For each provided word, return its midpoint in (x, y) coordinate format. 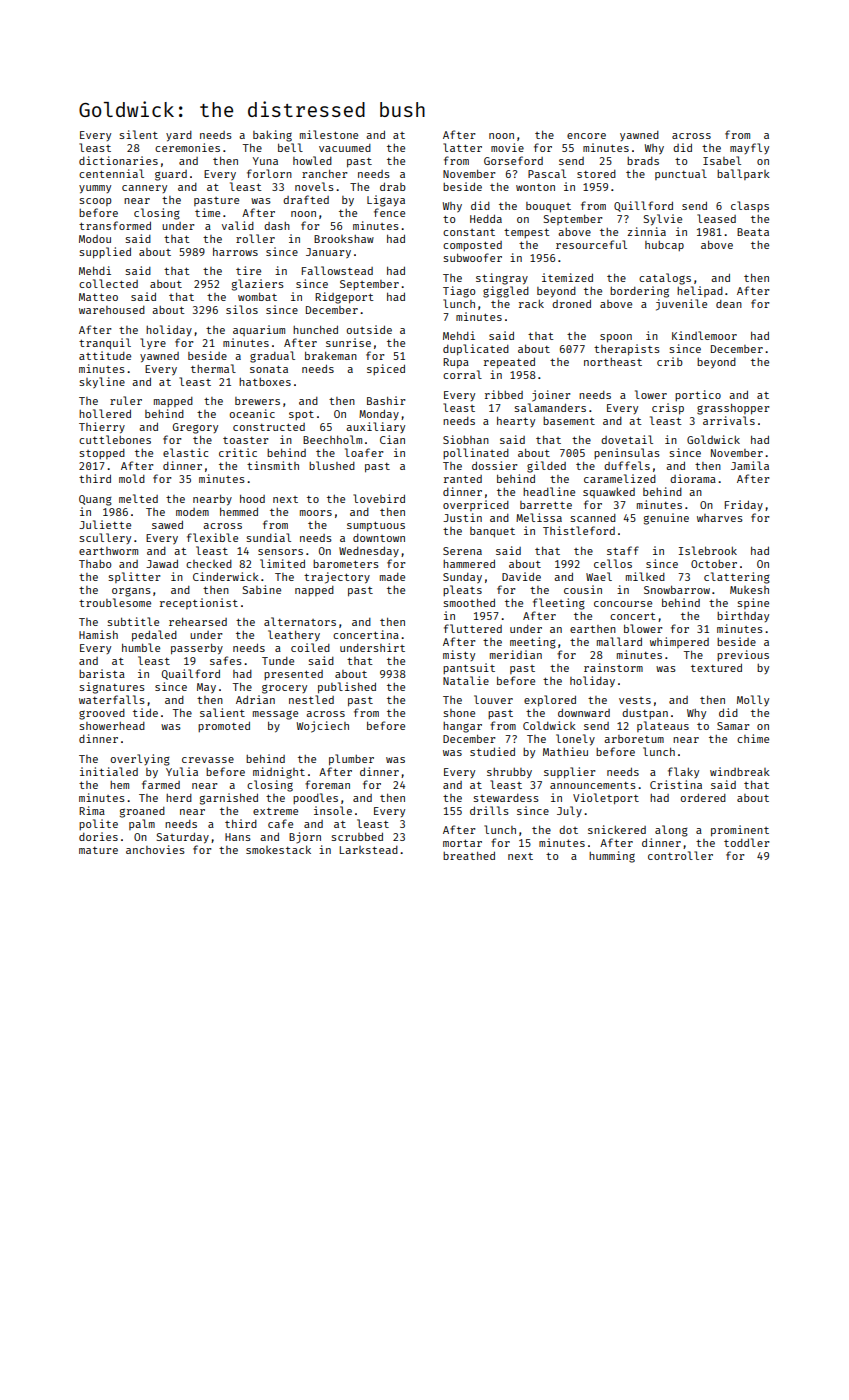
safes (226, 660)
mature (98, 850)
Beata (753, 232)
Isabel (722, 160)
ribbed (504, 394)
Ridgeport (344, 298)
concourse (623, 604)
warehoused (112, 310)
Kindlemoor (704, 335)
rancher (324, 174)
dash (277, 226)
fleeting (559, 604)
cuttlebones (115, 439)
